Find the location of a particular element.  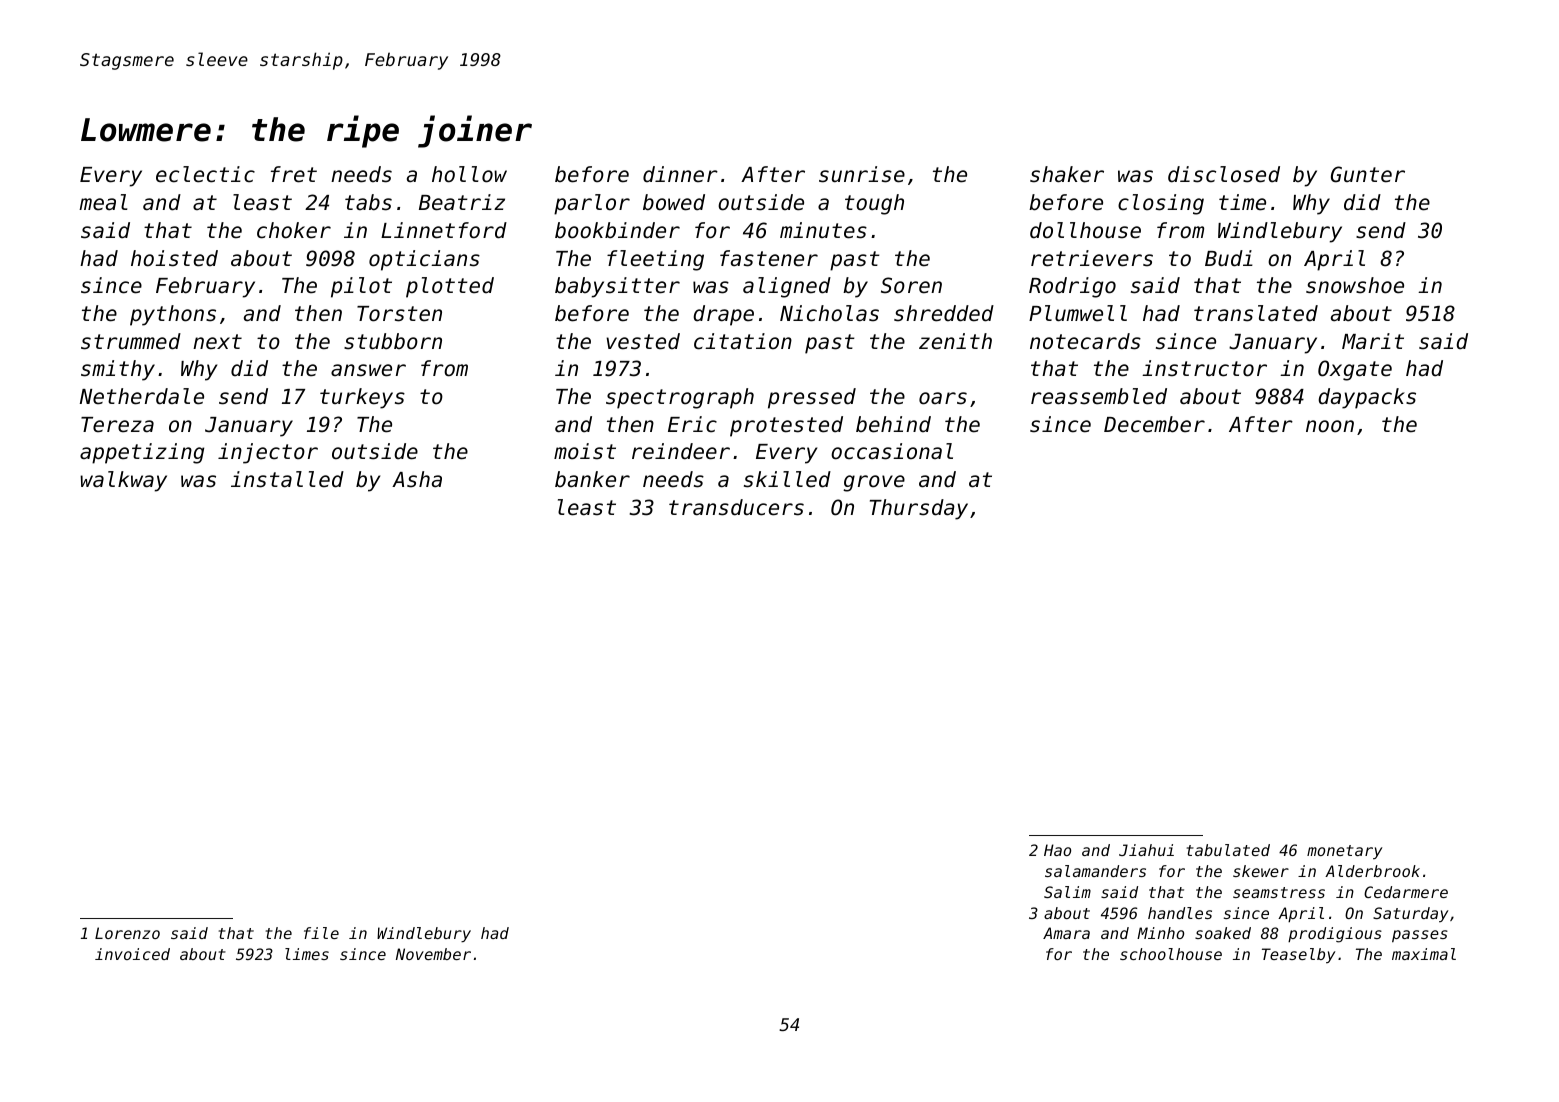

Thursday is located at coordinates (919, 509).
